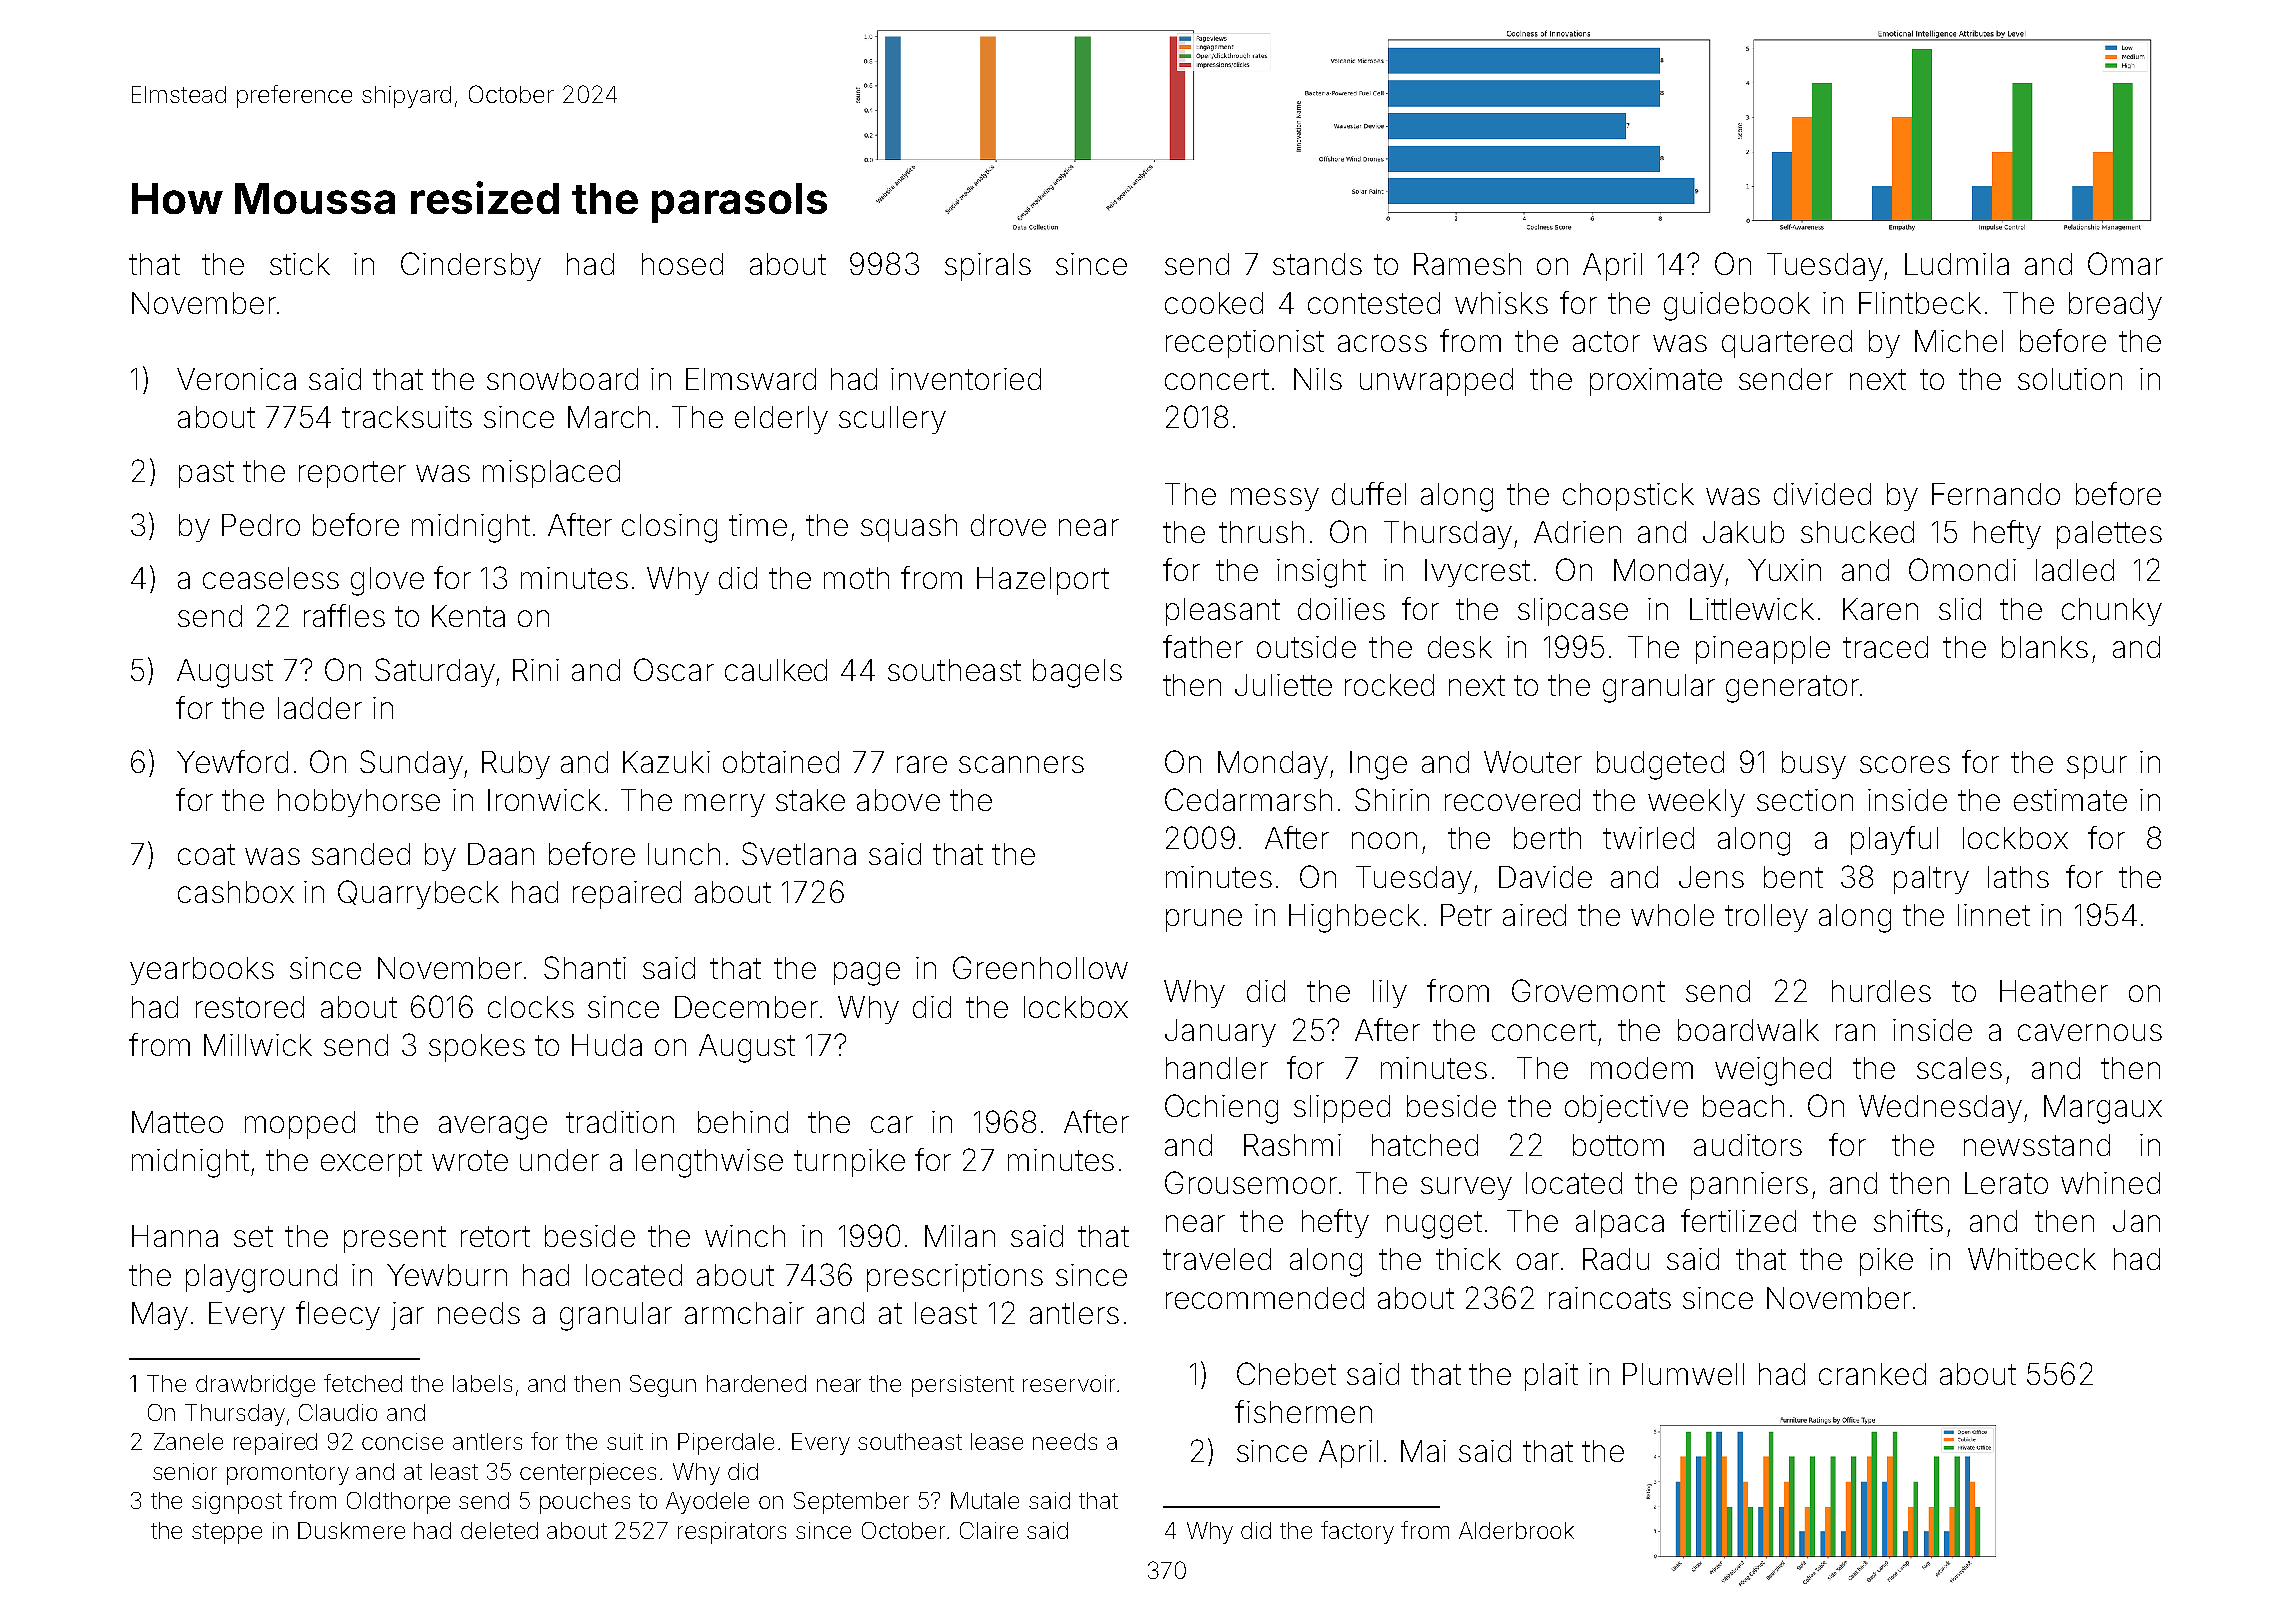 This document has height=1620, width=2292. I want to click on rocked, so click(1389, 685).
